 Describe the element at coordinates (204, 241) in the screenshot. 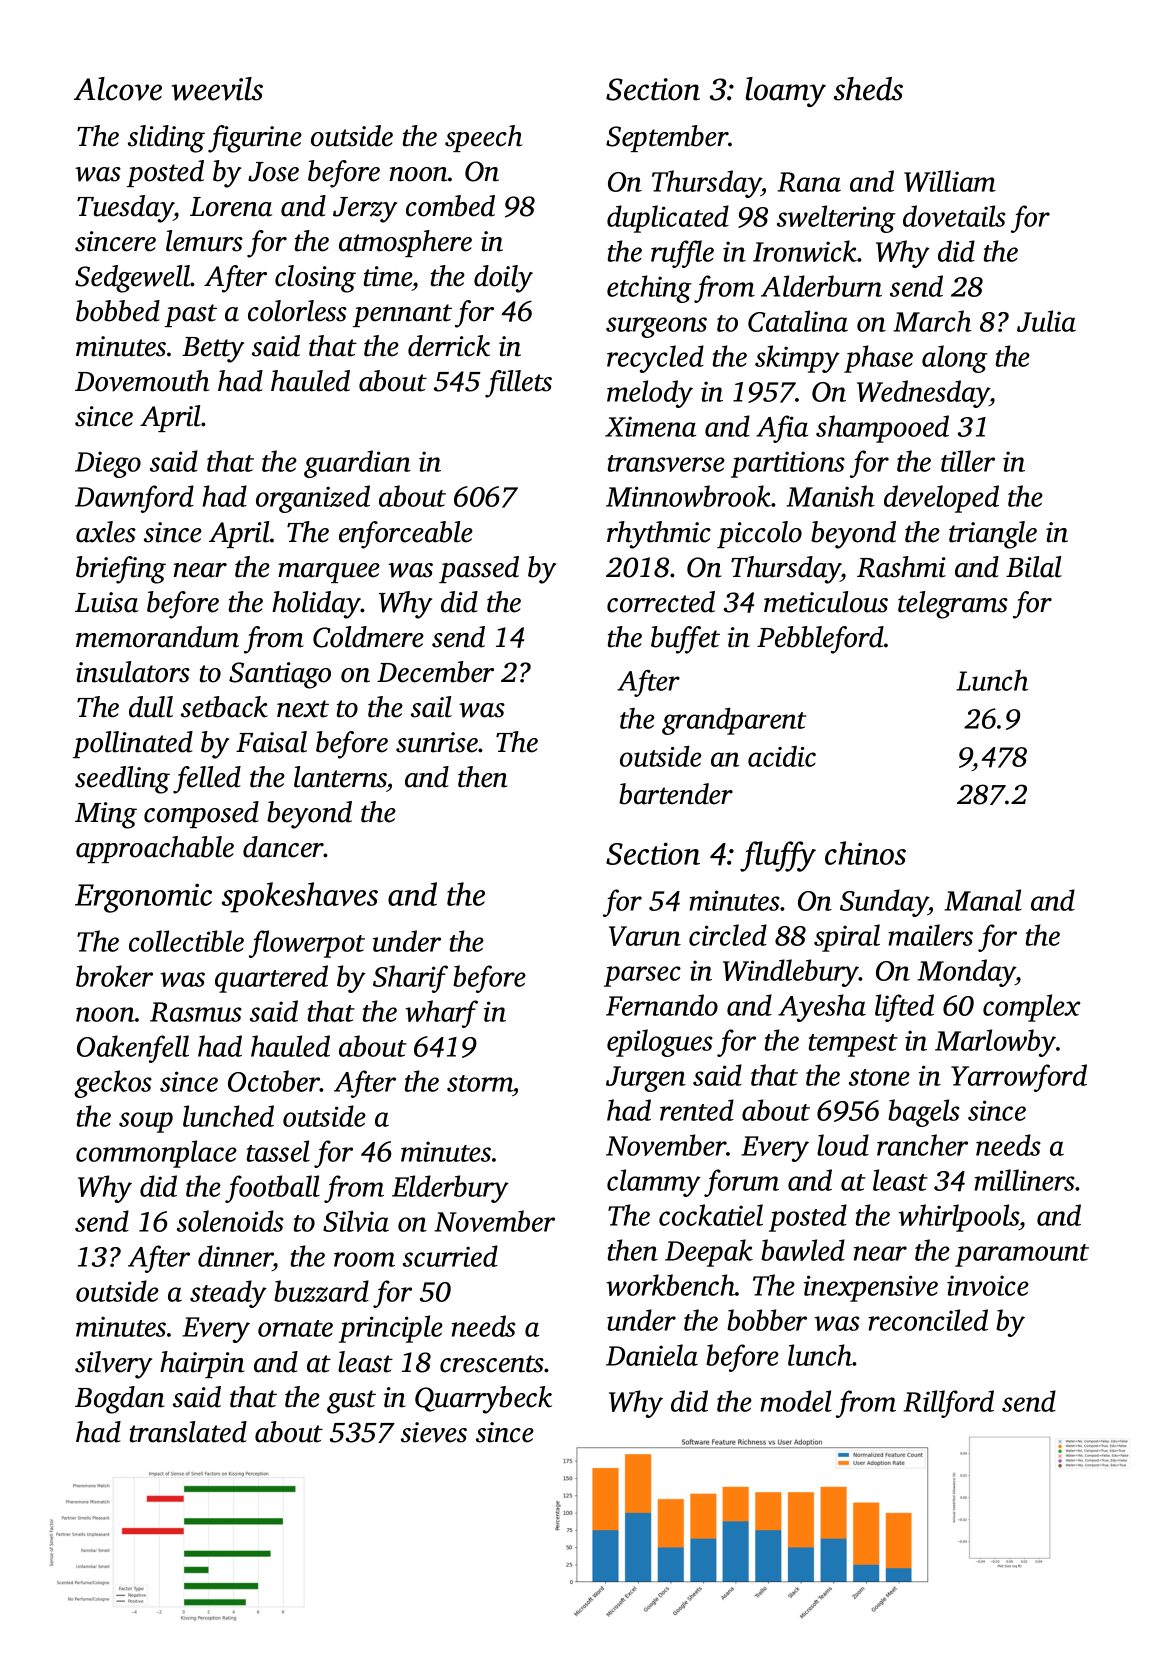

I see `lemurs` at that location.
